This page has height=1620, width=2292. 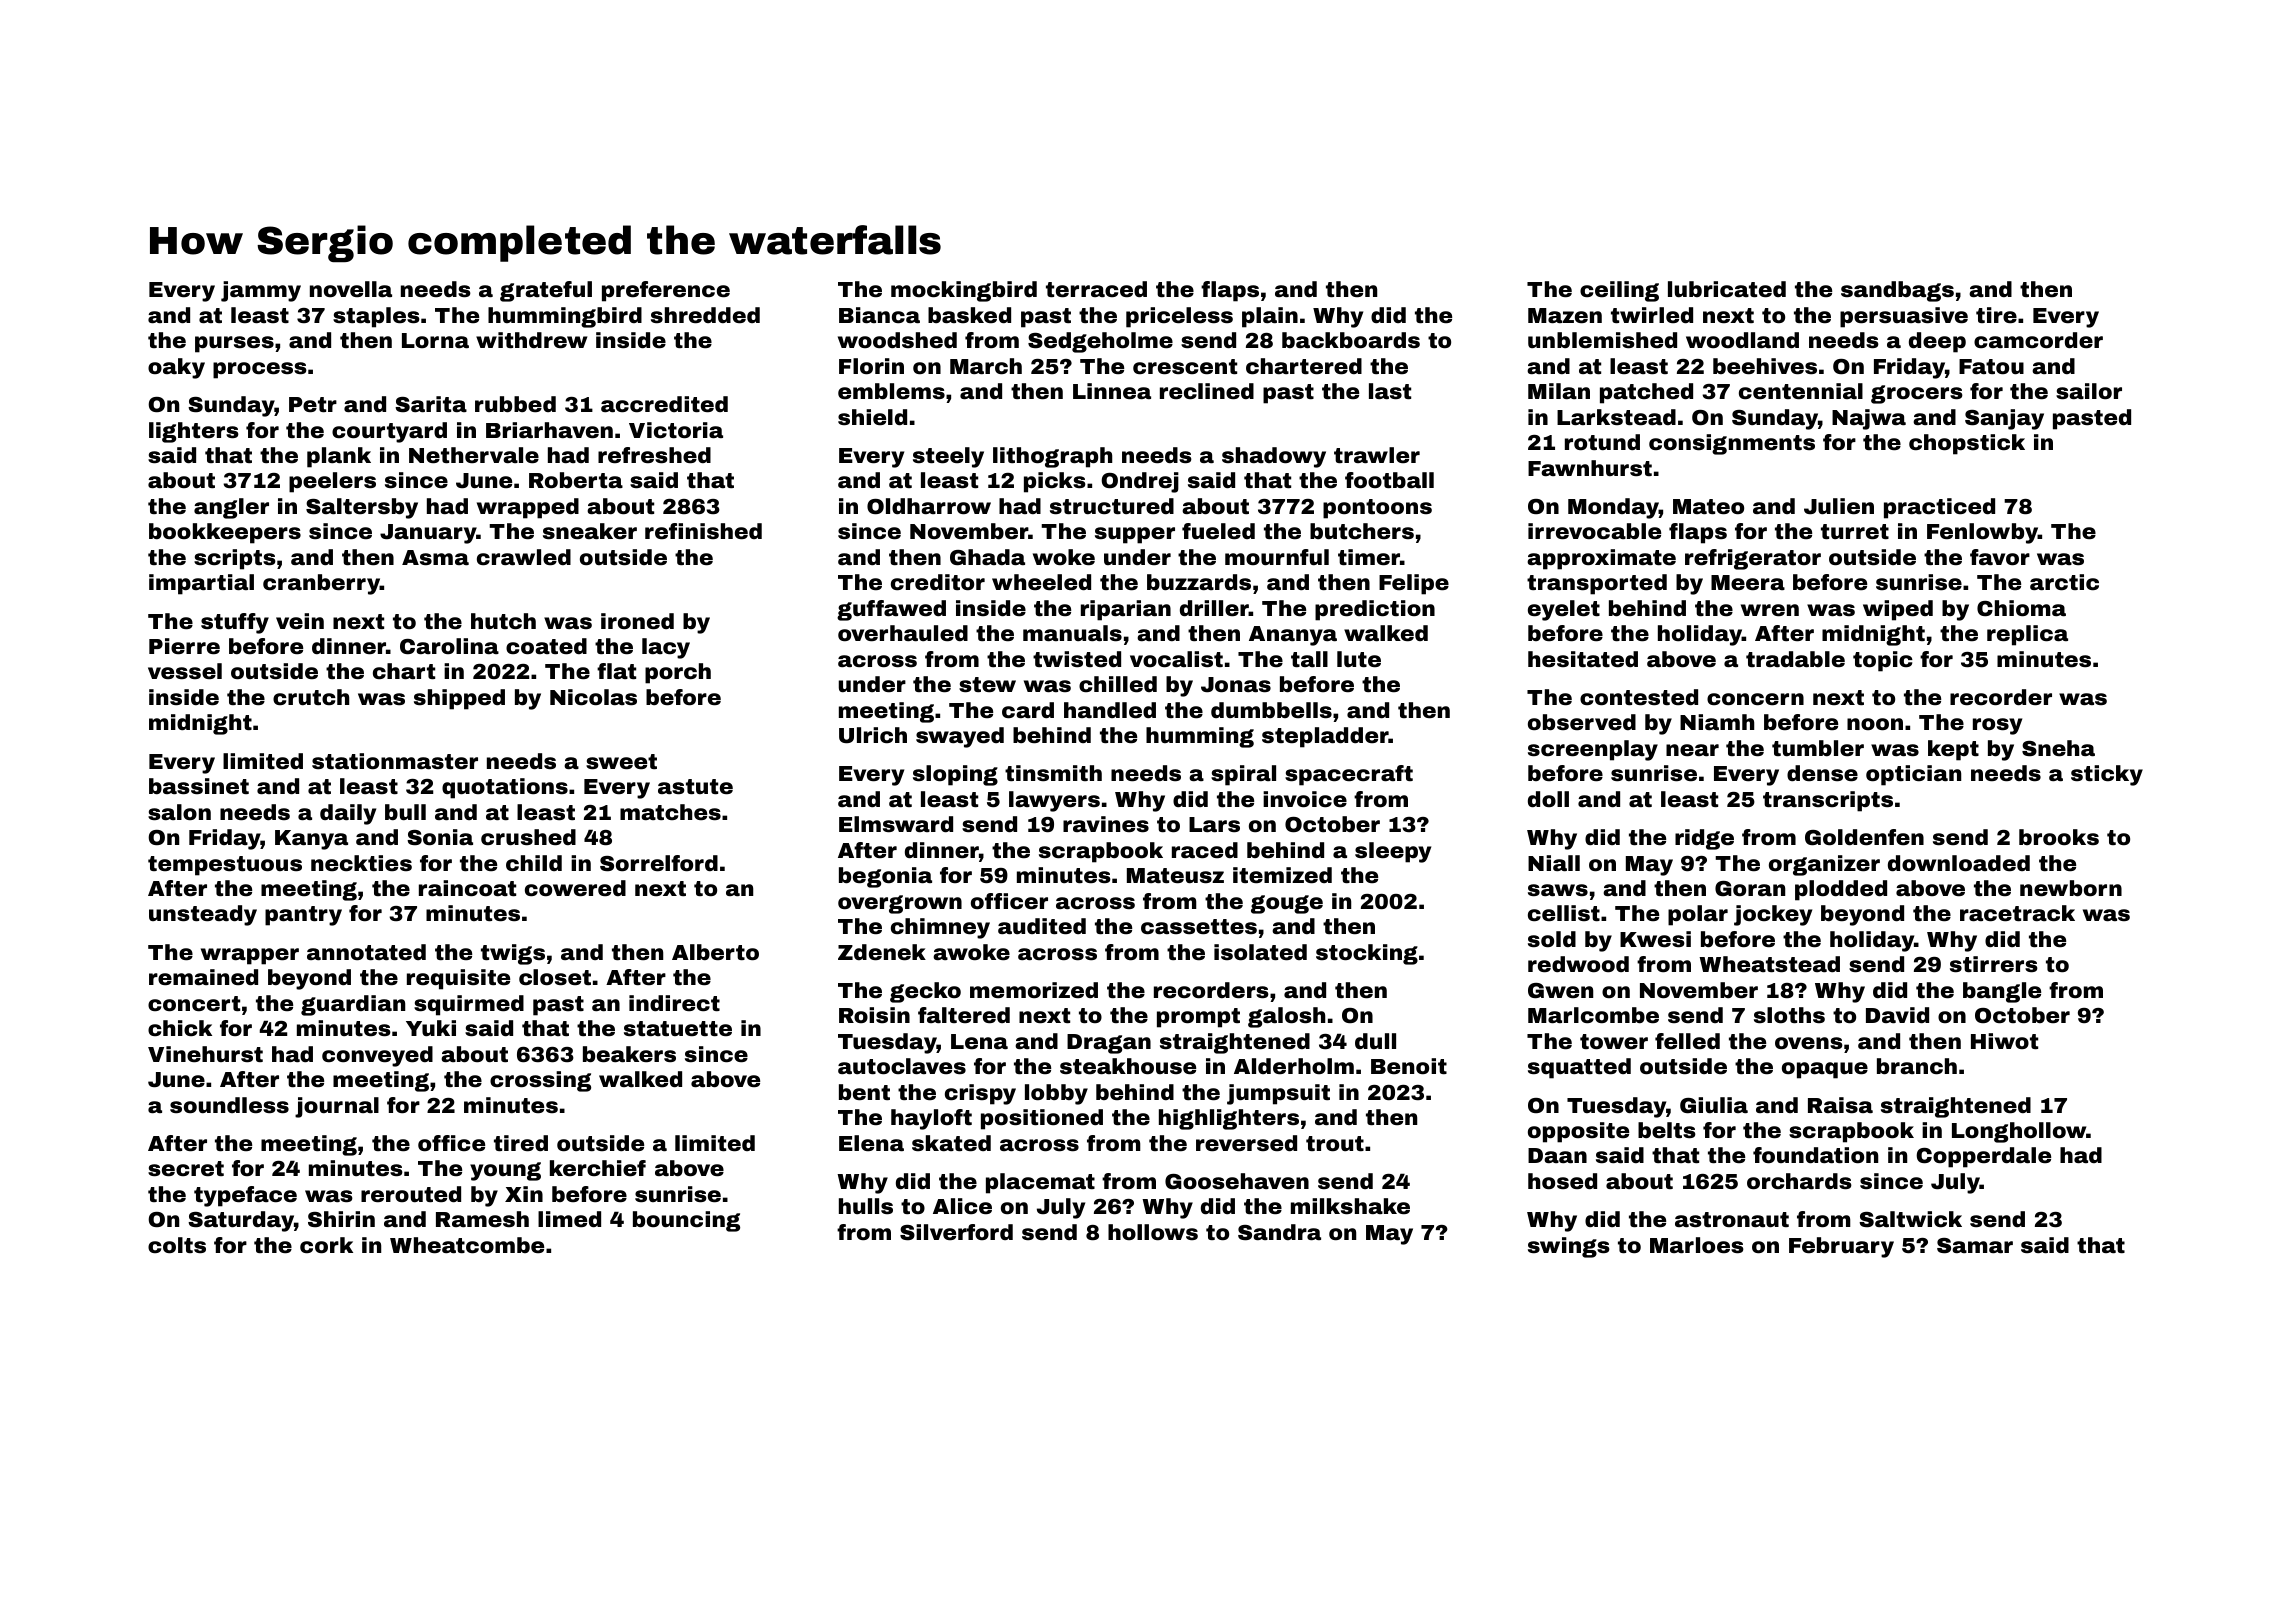 What do you see at coordinates (2107, 775) in the page?
I see `sticky` at bounding box center [2107, 775].
